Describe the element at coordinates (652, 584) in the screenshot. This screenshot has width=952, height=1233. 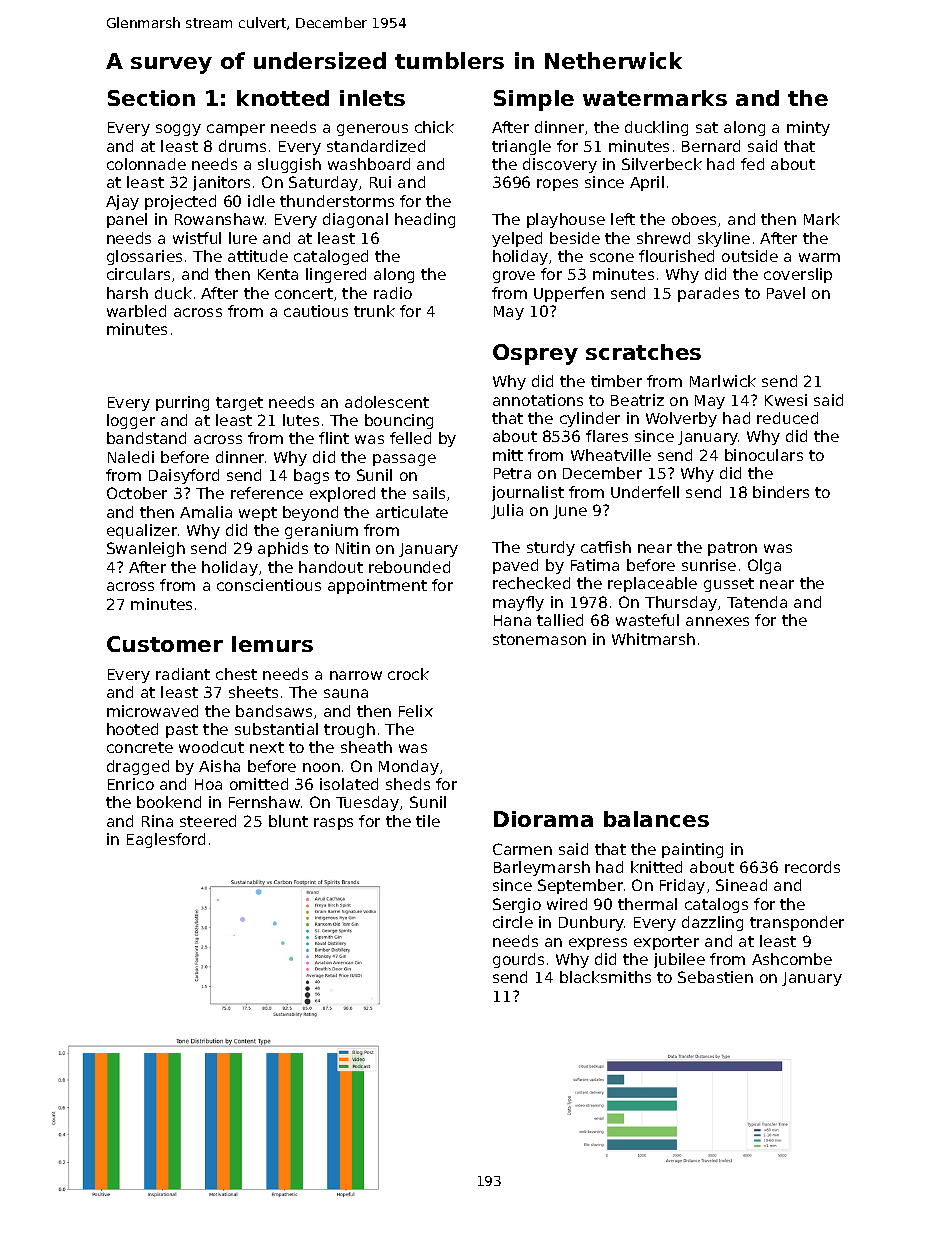
I see `replaceable` at that location.
